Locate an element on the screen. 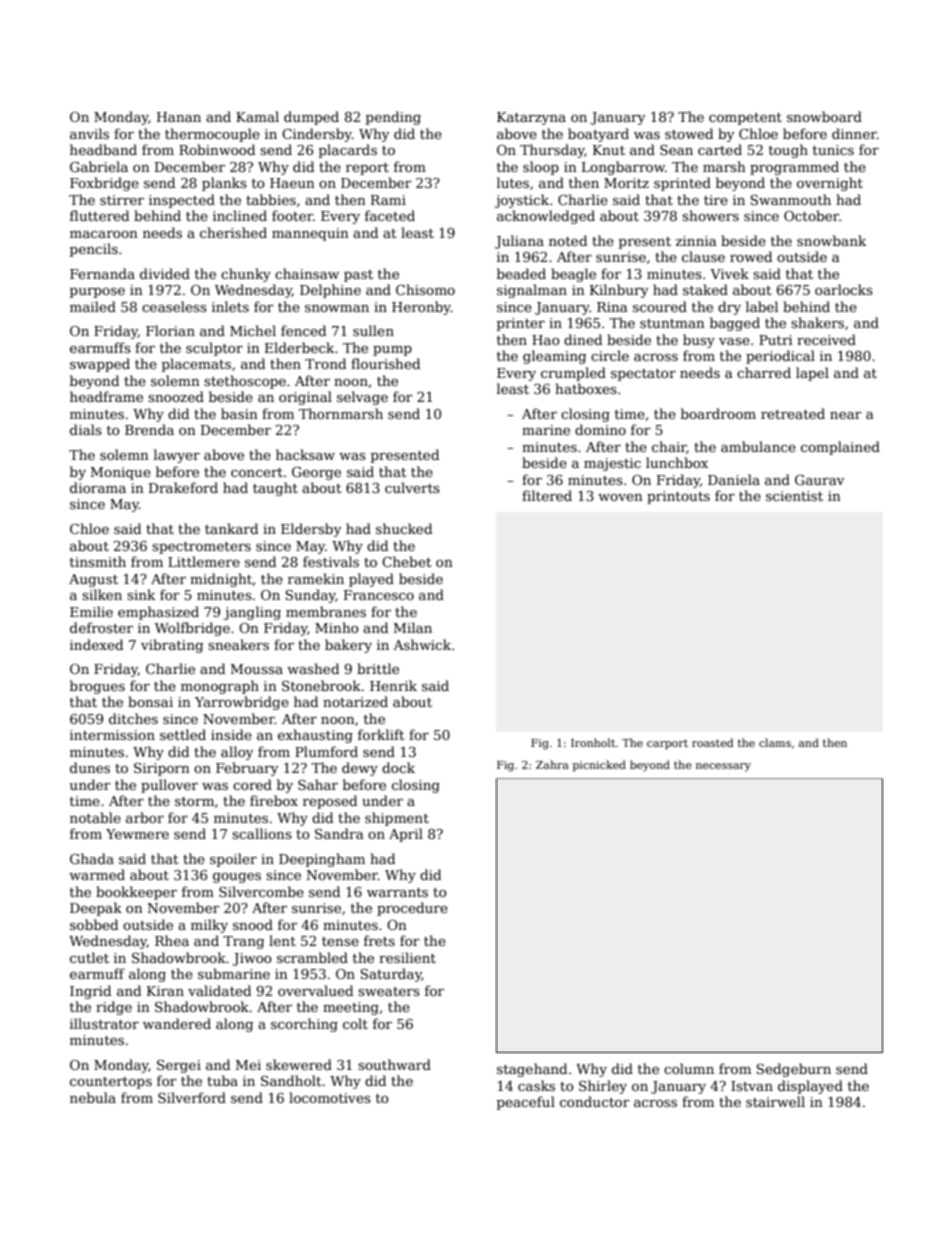  Ironholt is located at coordinates (593, 742).
